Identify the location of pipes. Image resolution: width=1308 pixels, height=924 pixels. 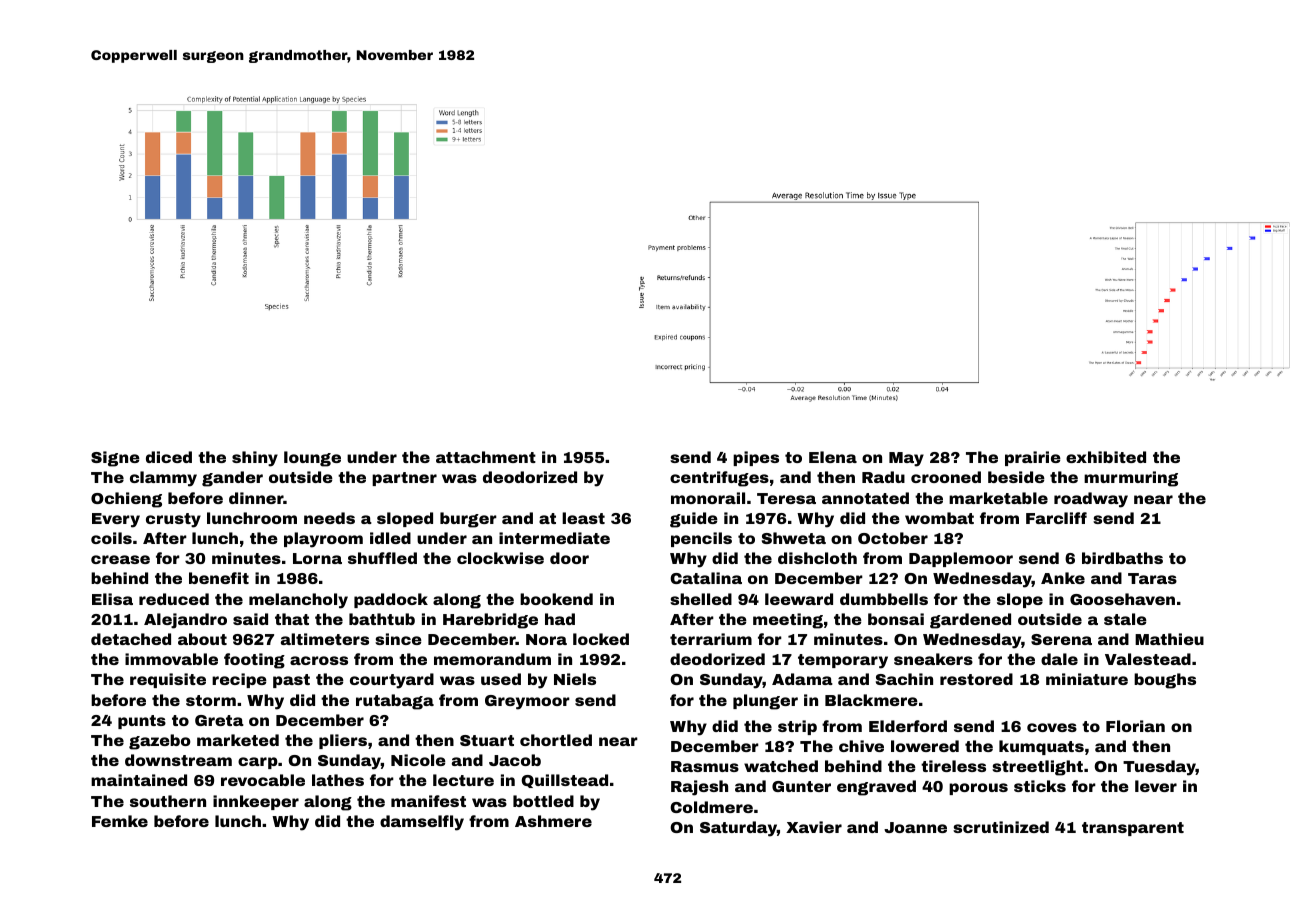
(756, 458).
